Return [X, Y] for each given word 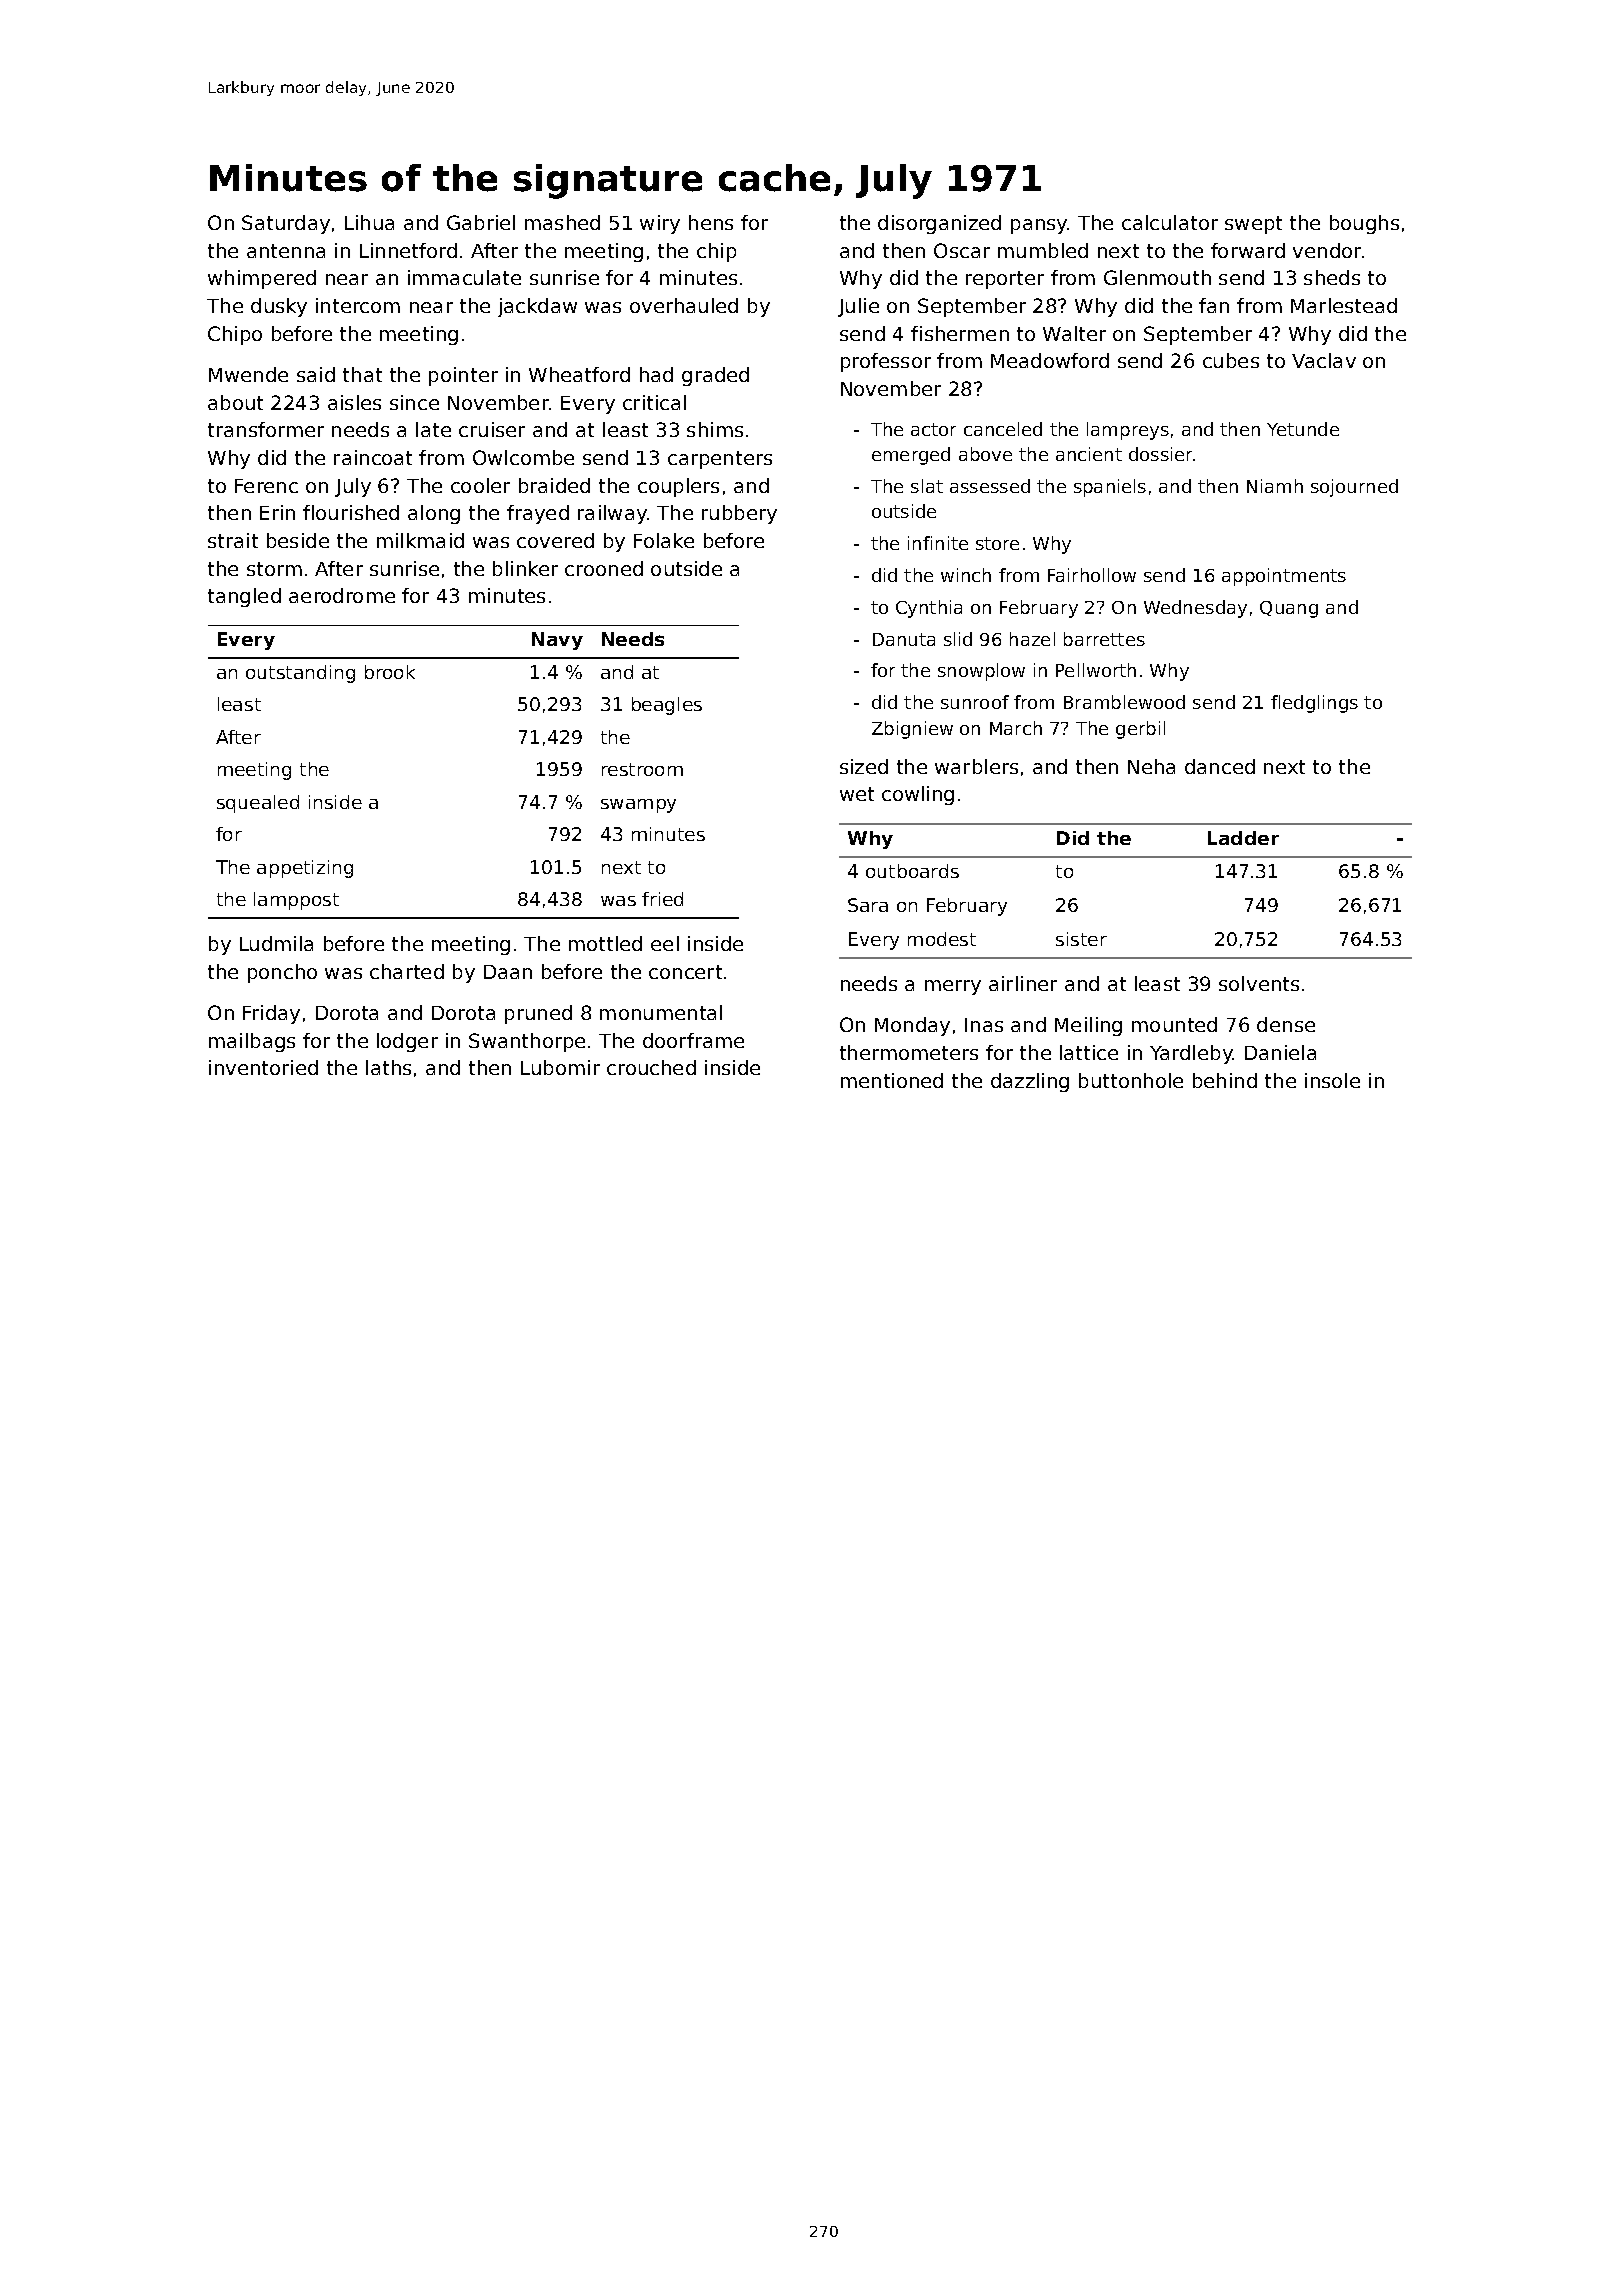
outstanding [300, 674]
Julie [858, 307]
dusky [279, 307]
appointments [1284, 577]
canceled [1003, 429]
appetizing [305, 869]
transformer [266, 429]
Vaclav [1324, 360]
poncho [282, 973]
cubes [1231, 360]
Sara [868, 905]
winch [966, 575]
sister [1081, 939]
